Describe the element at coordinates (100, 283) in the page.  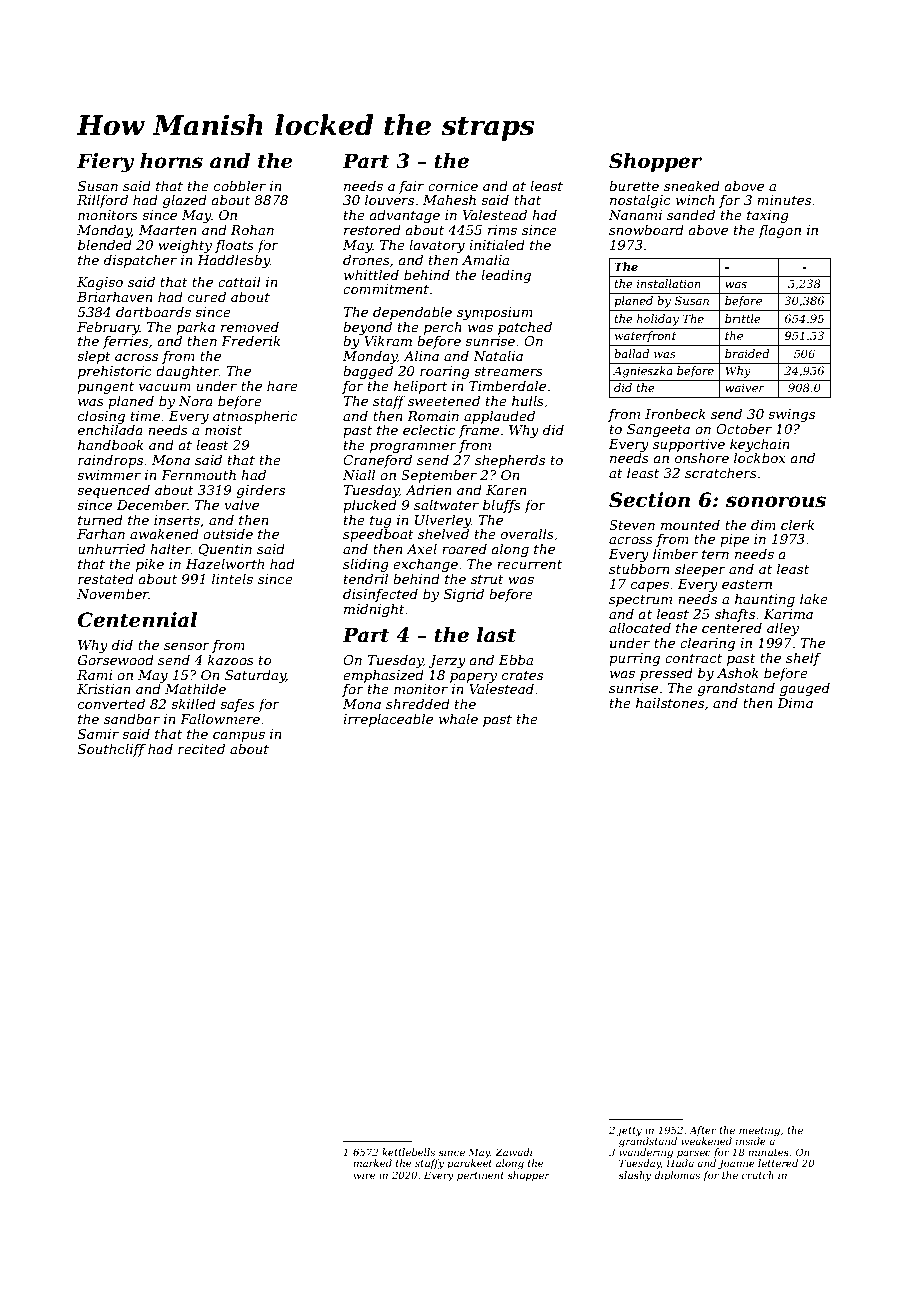
I see `Kagiso` at that location.
